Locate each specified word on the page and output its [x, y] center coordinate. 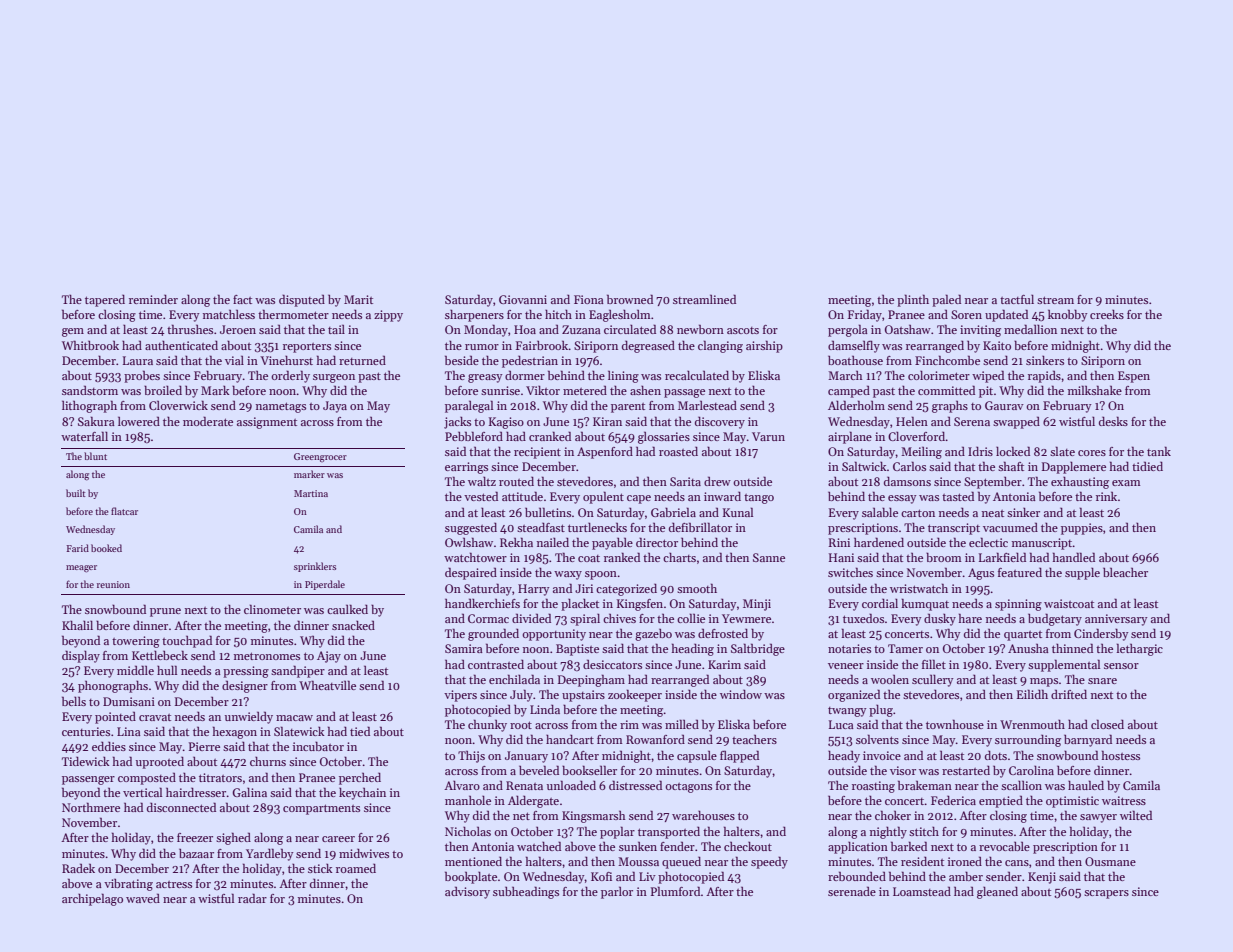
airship [764, 346]
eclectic [988, 542]
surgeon [334, 378]
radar [252, 898]
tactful [1017, 299]
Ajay [329, 657]
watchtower [475, 557]
